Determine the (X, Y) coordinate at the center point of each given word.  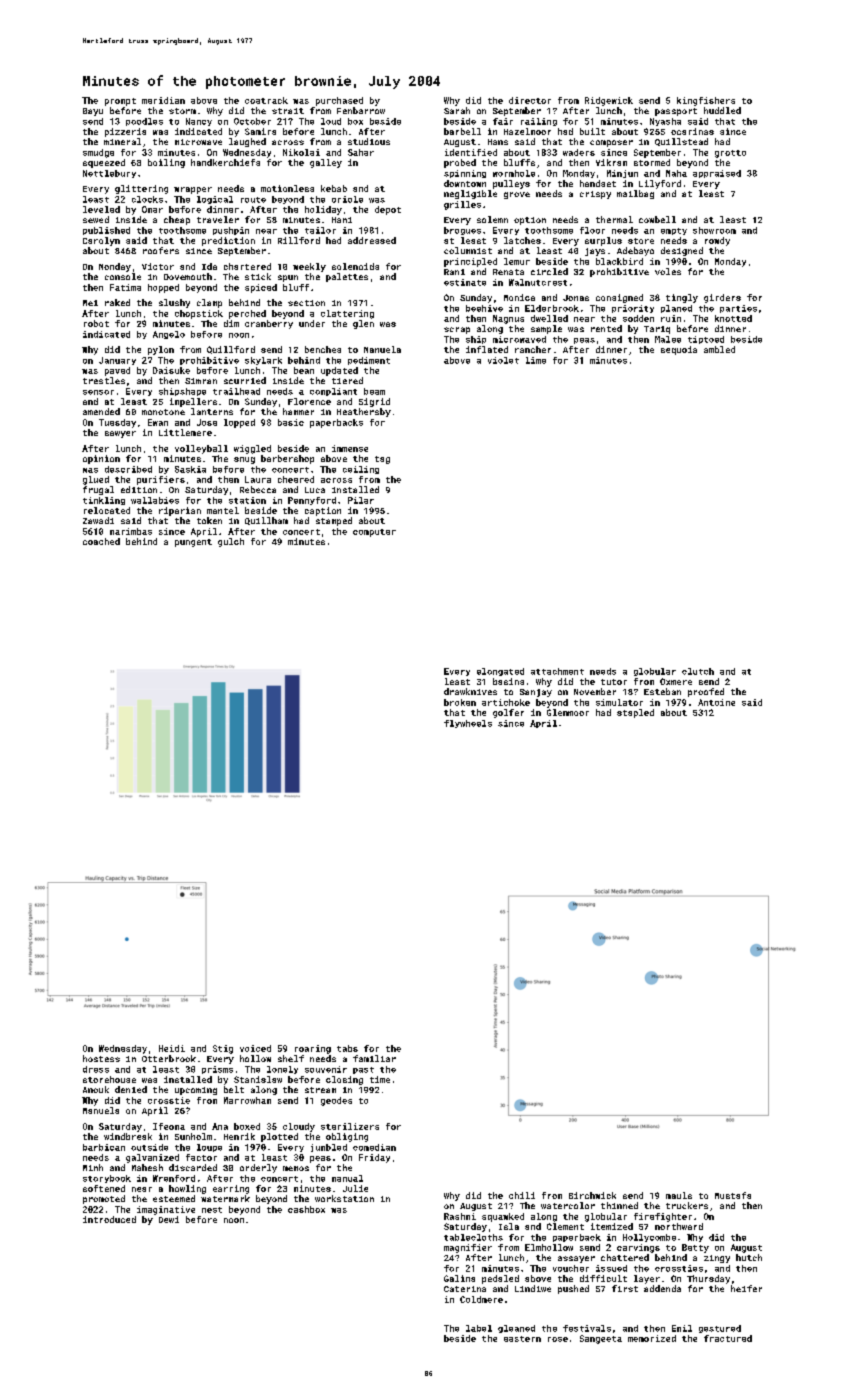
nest (212, 1210)
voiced (255, 1048)
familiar (374, 1058)
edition (139, 489)
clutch (698, 671)
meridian (163, 100)
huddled (722, 110)
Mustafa (733, 1195)
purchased (339, 101)
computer (374, 533)
